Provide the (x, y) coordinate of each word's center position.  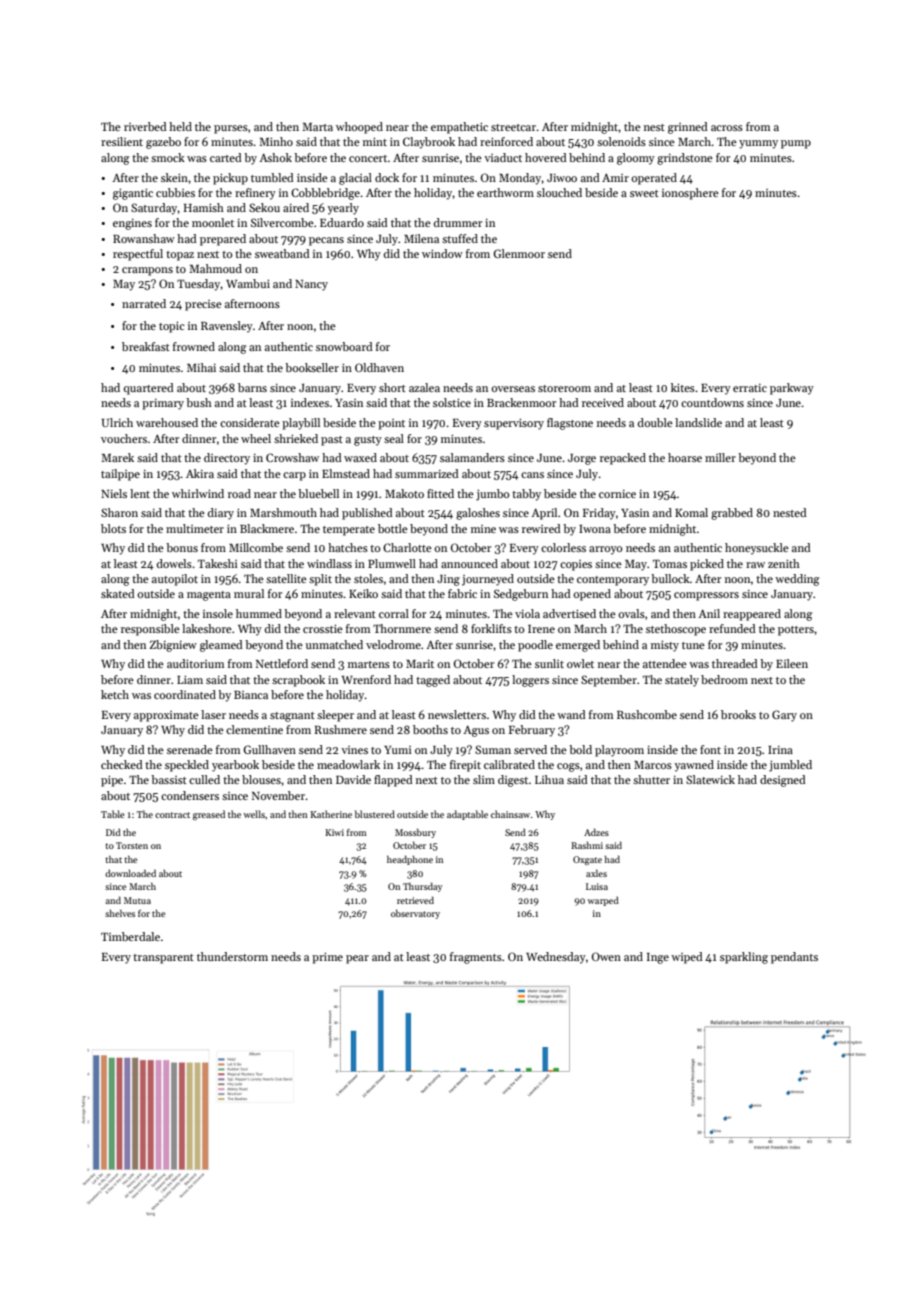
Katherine (331, 814)
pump (796, 144)
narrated (144, 303)
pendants (794, 958)
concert (368, 158)
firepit (465, 766)
